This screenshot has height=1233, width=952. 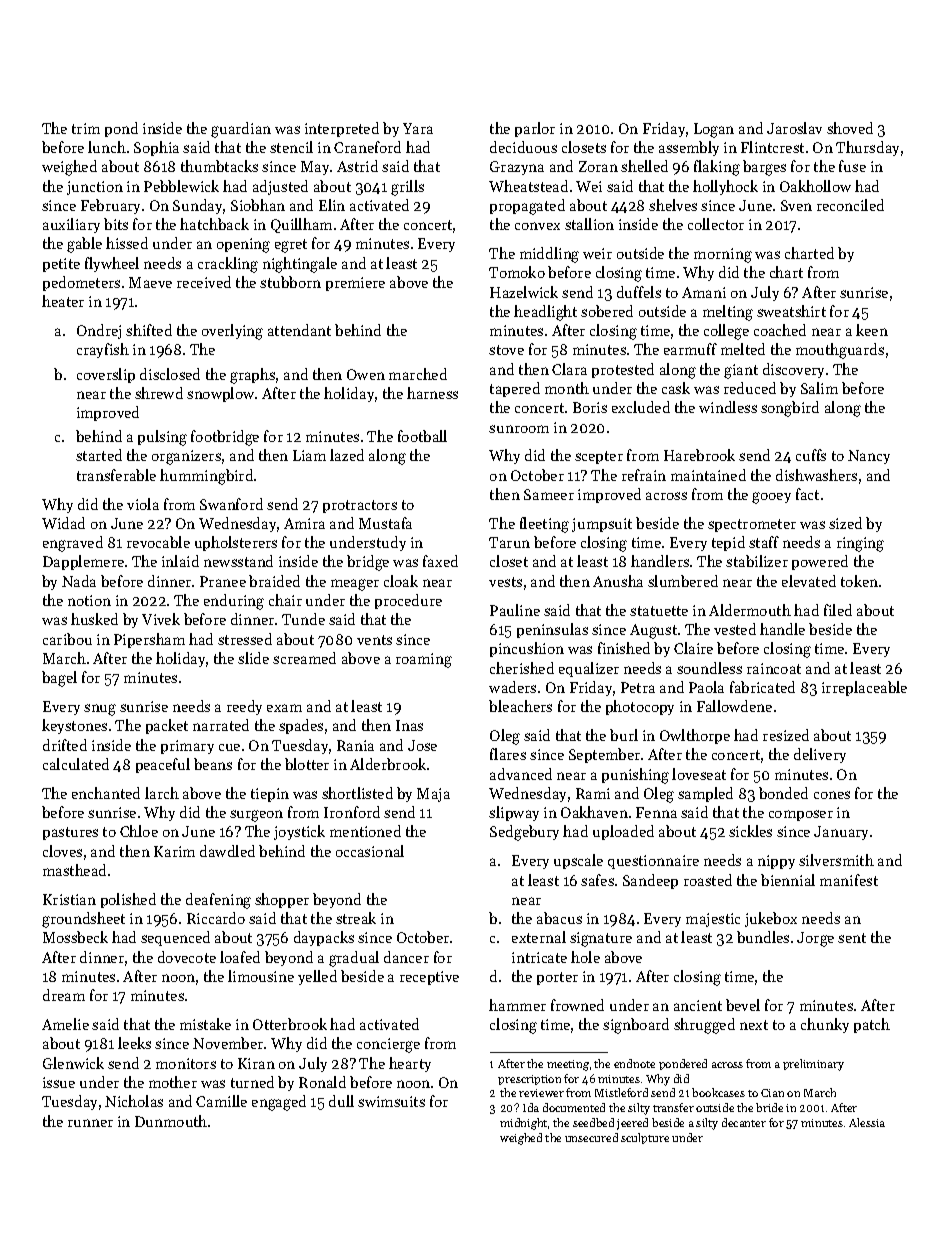 What do you see at coordinates (714, 130) in the screenshot?
I see `Logan` at bounding box center [714, 130].
